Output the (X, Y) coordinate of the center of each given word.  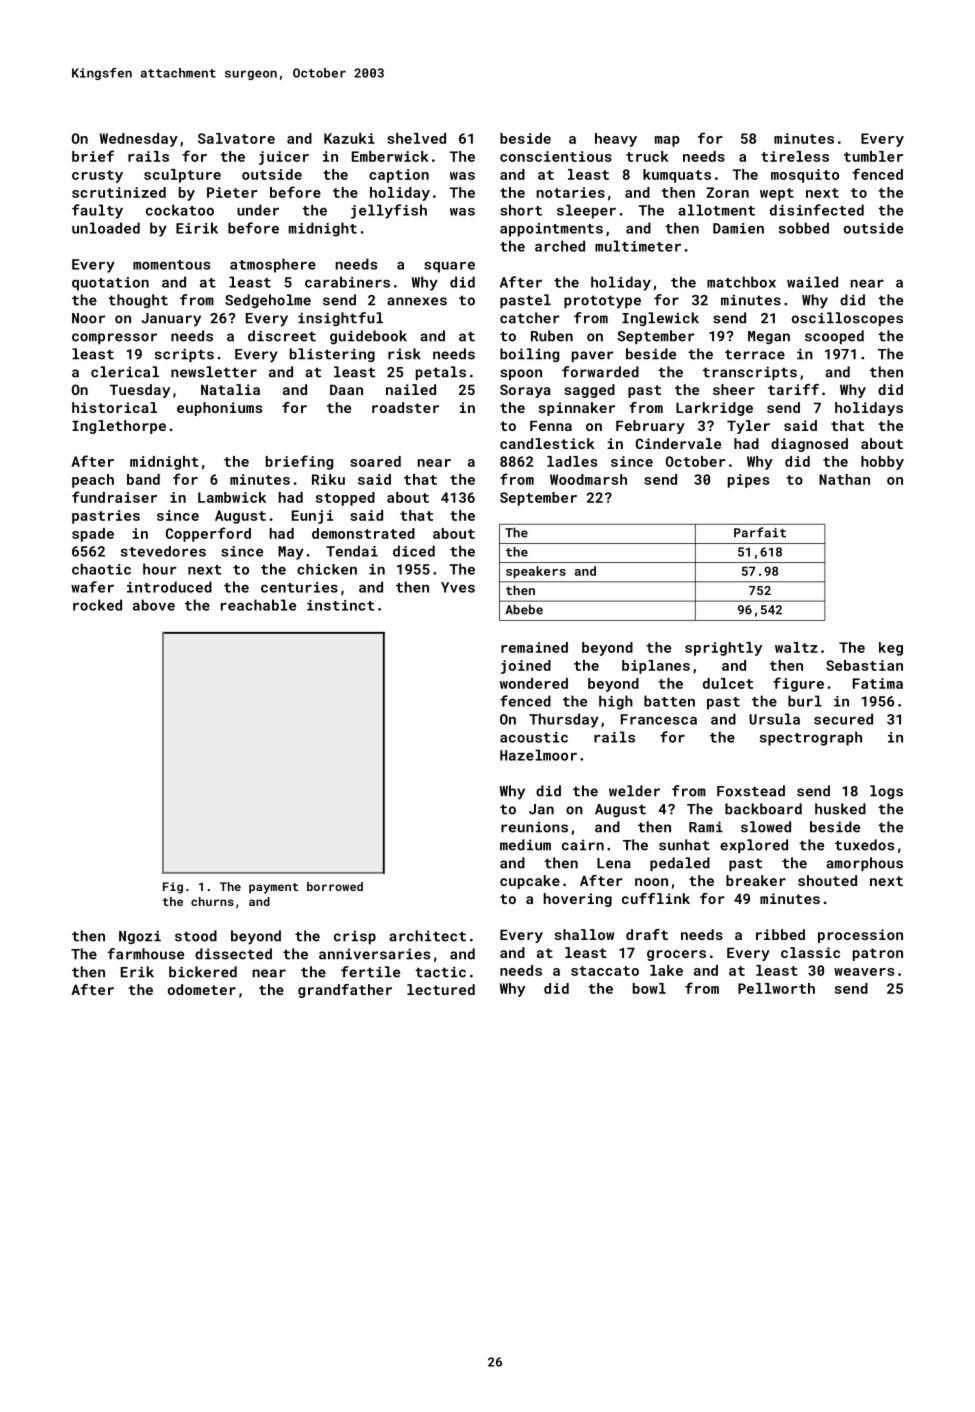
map (667, 141)
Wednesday (139, 140)
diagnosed (809, 445)
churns (212, 901)
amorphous (864, 864)
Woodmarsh (588, 479)
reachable (258, 605)
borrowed (335, 886)
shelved (416, 138)
